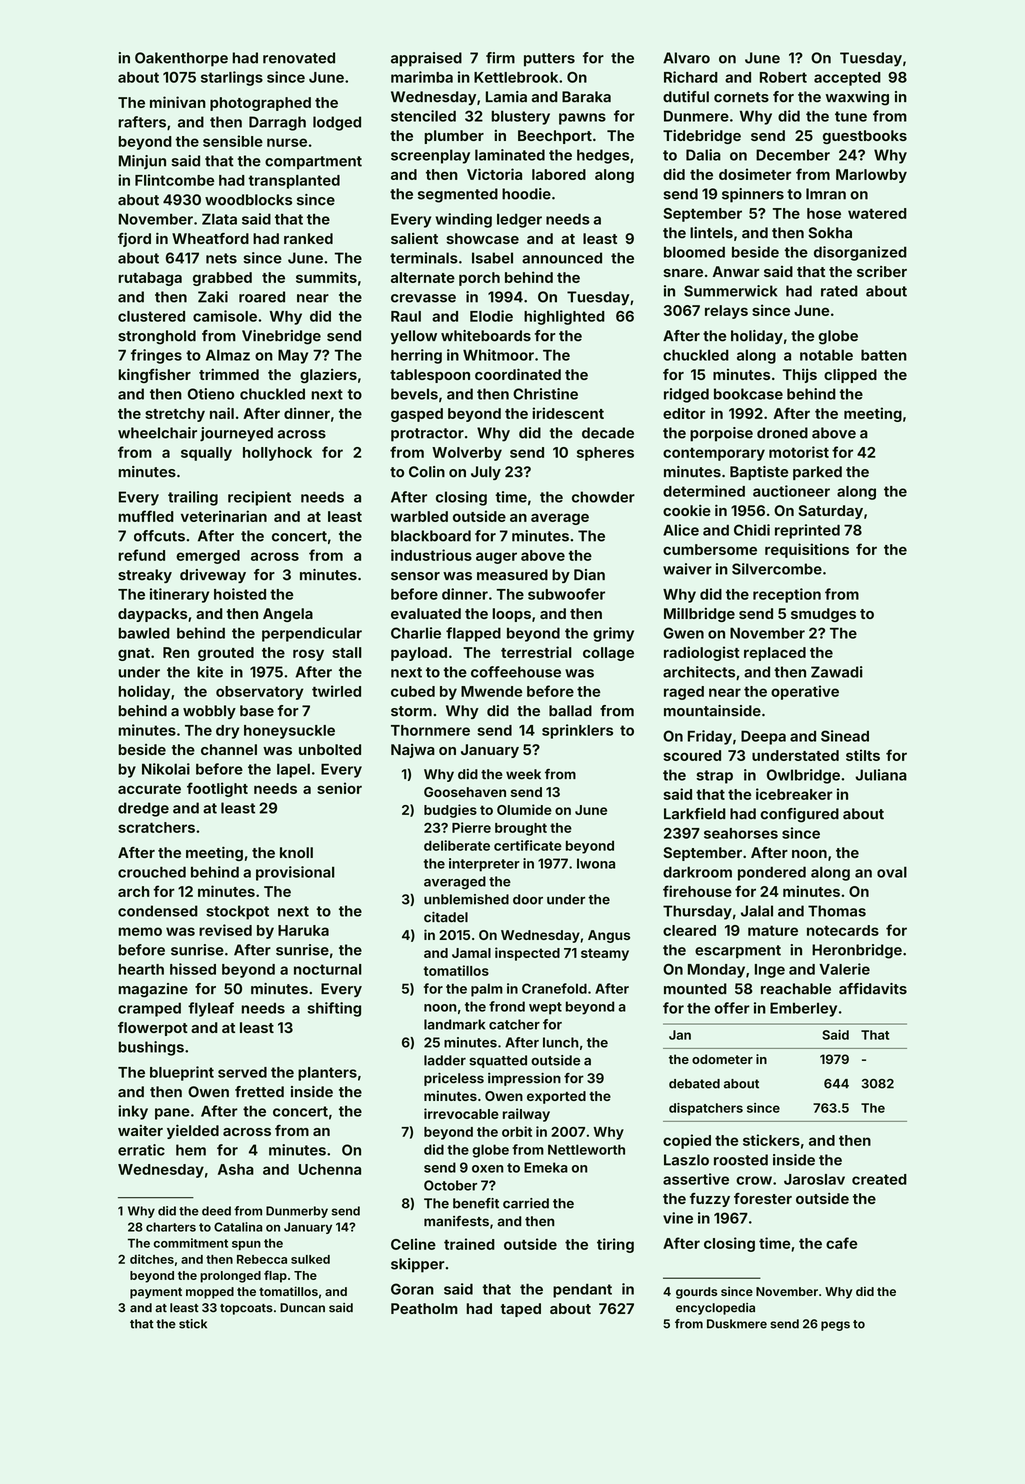  What do you see at coordinates (302, 1308) in the image?
I see `Duncan` at bounding box center [302, 1308].
